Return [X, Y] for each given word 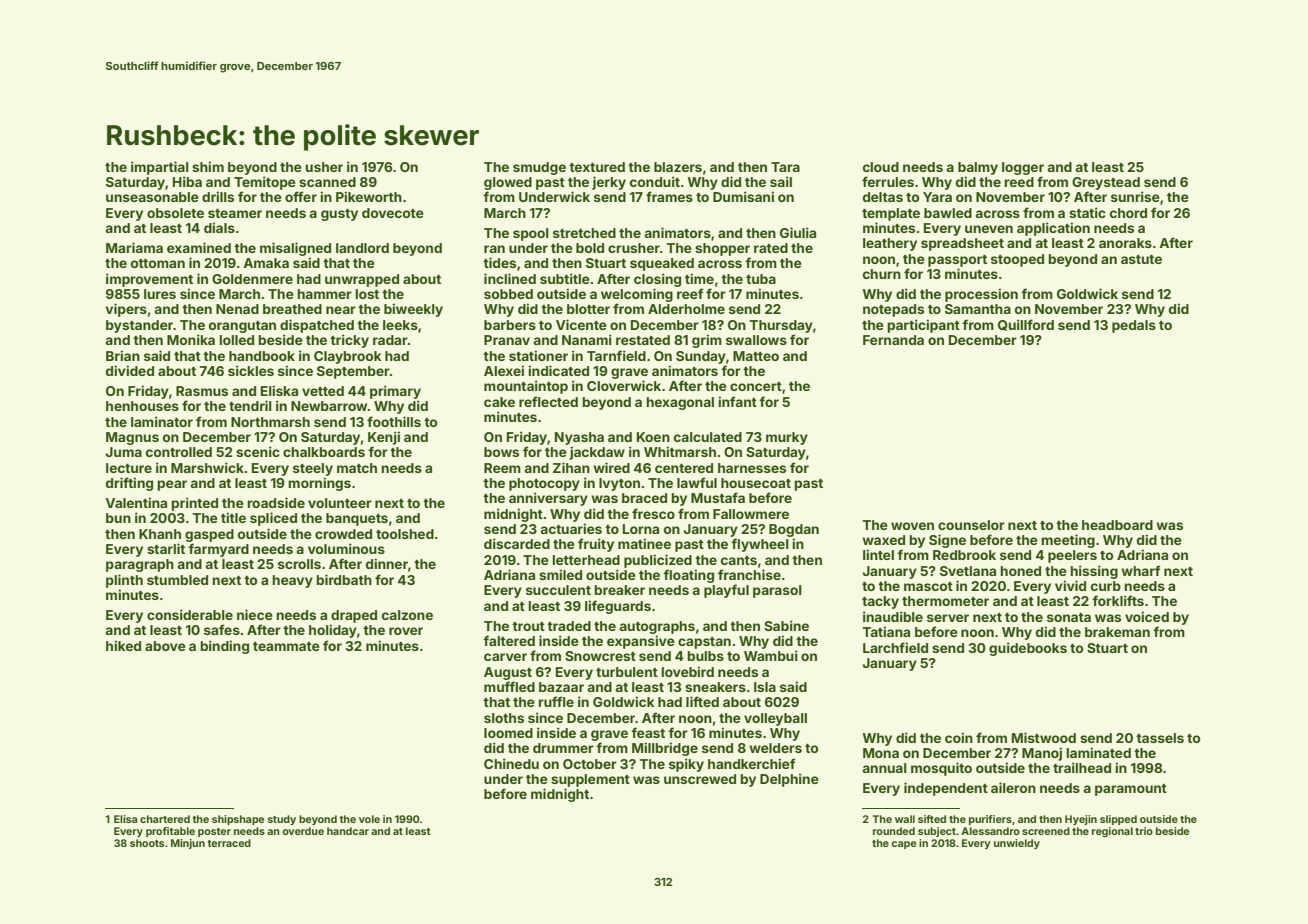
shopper [722, 249]
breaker [619, 590]
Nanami [587, 339]
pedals [1134, 326]
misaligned [295, 249]
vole [369, 819]
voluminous [346, 548]
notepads [893, 310]
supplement [590, 780]
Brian [123, 355]
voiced [1147, 616]
